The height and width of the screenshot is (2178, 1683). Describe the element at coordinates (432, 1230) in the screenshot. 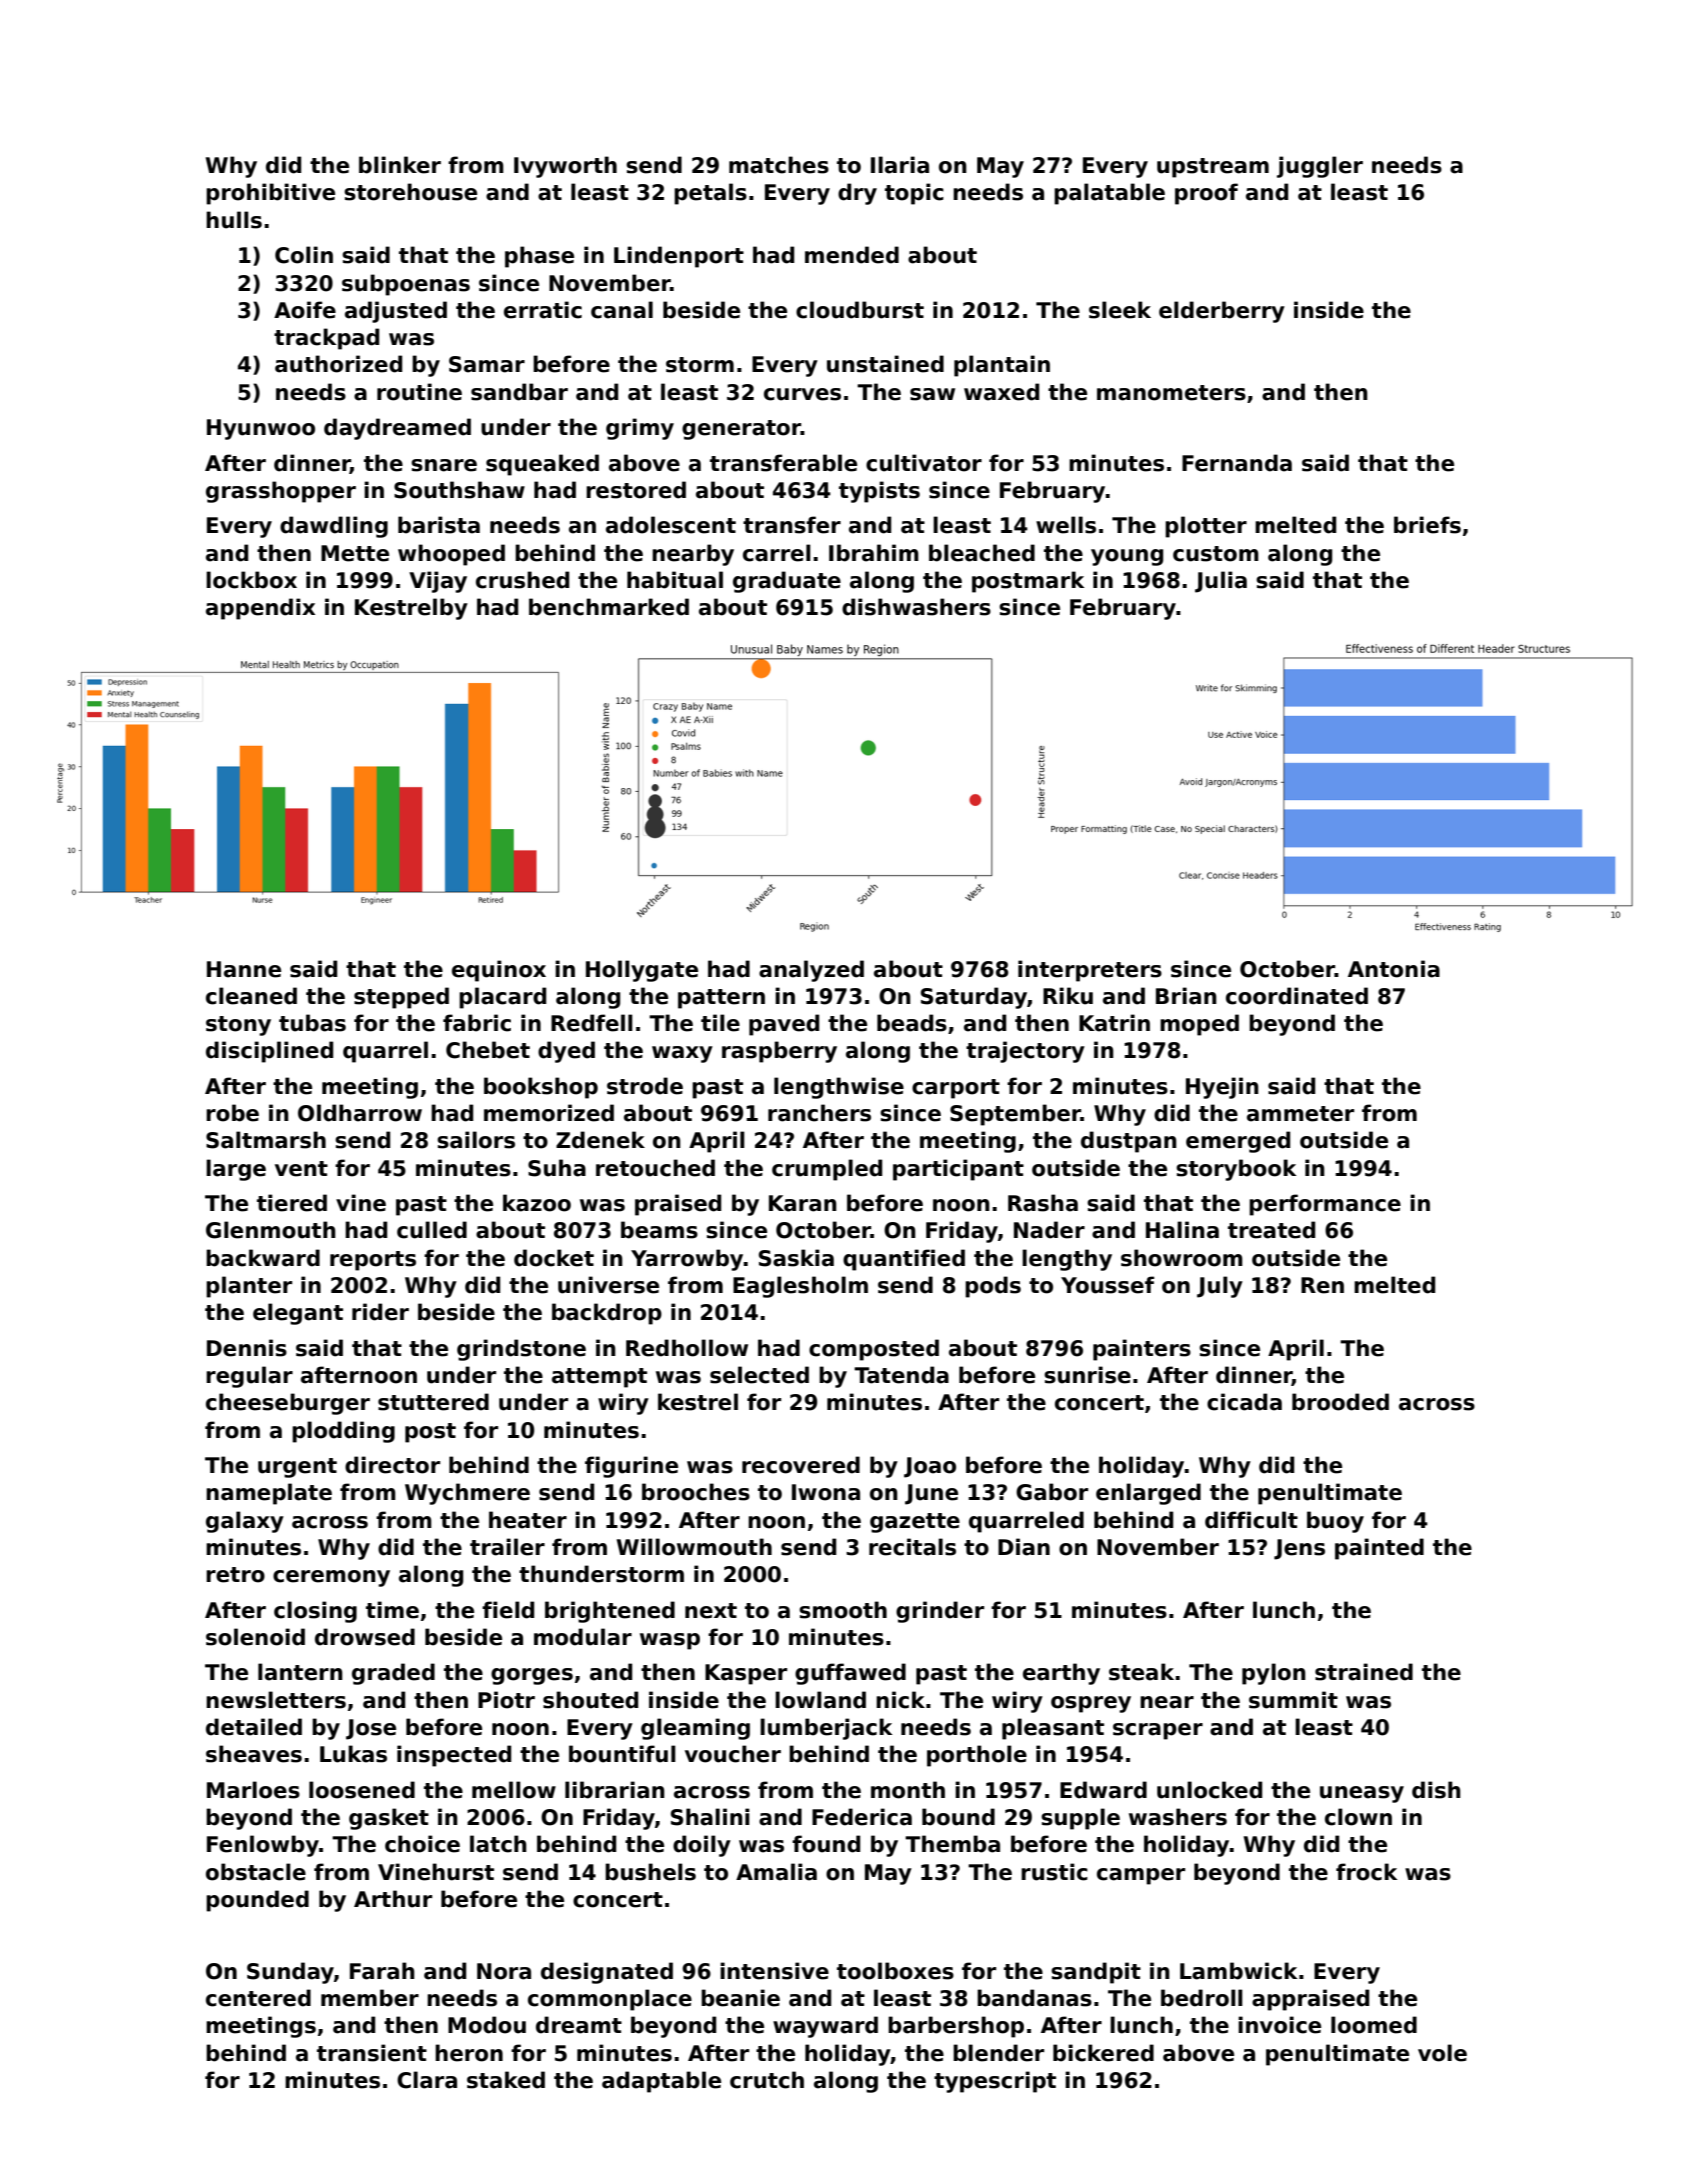

I see `culled` at that location.
